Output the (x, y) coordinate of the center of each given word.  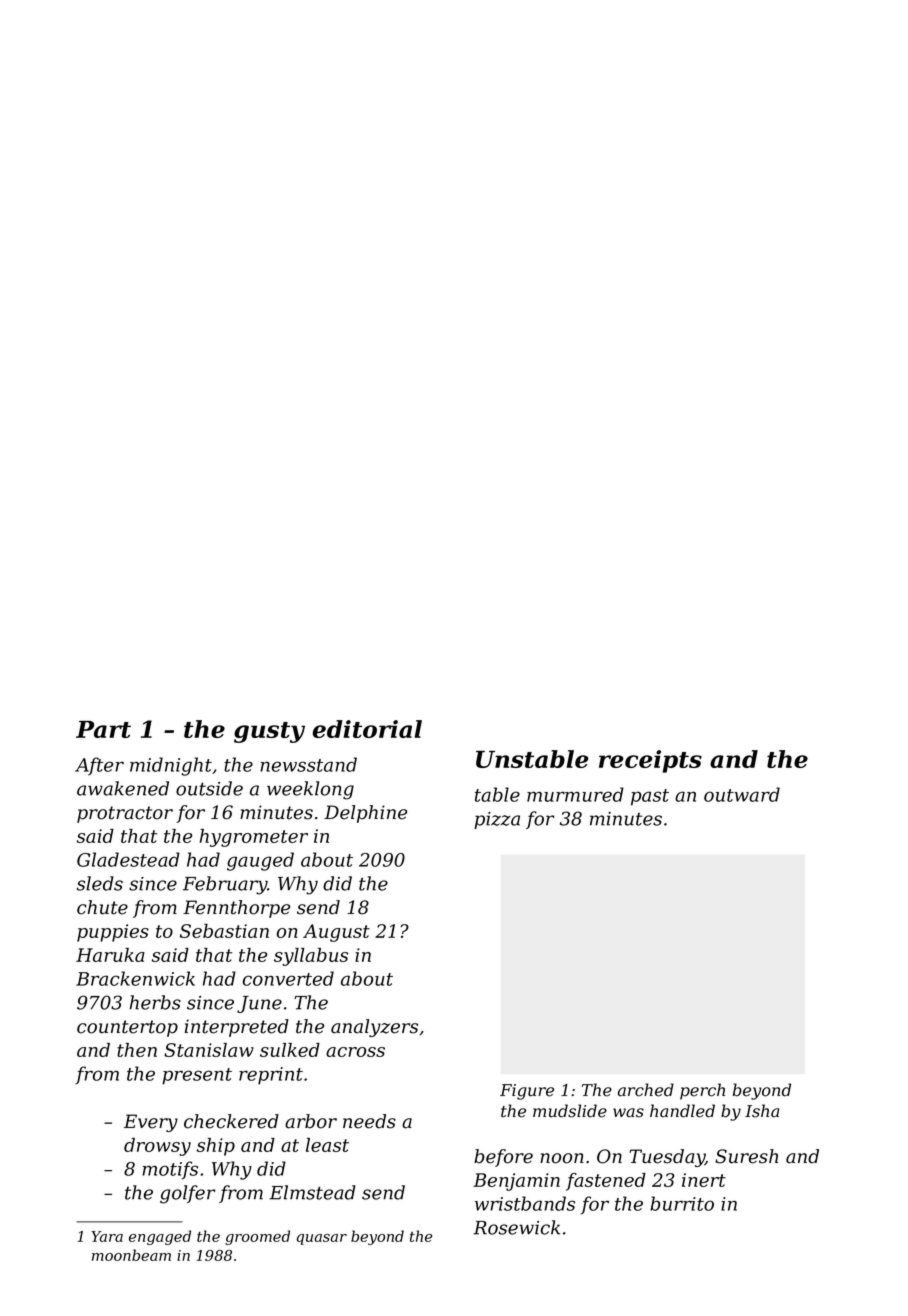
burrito (682, 1203)
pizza (497, 820)
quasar (322, 1239)
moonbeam (131, 1255)
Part (103, 729)
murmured (575, 794)
